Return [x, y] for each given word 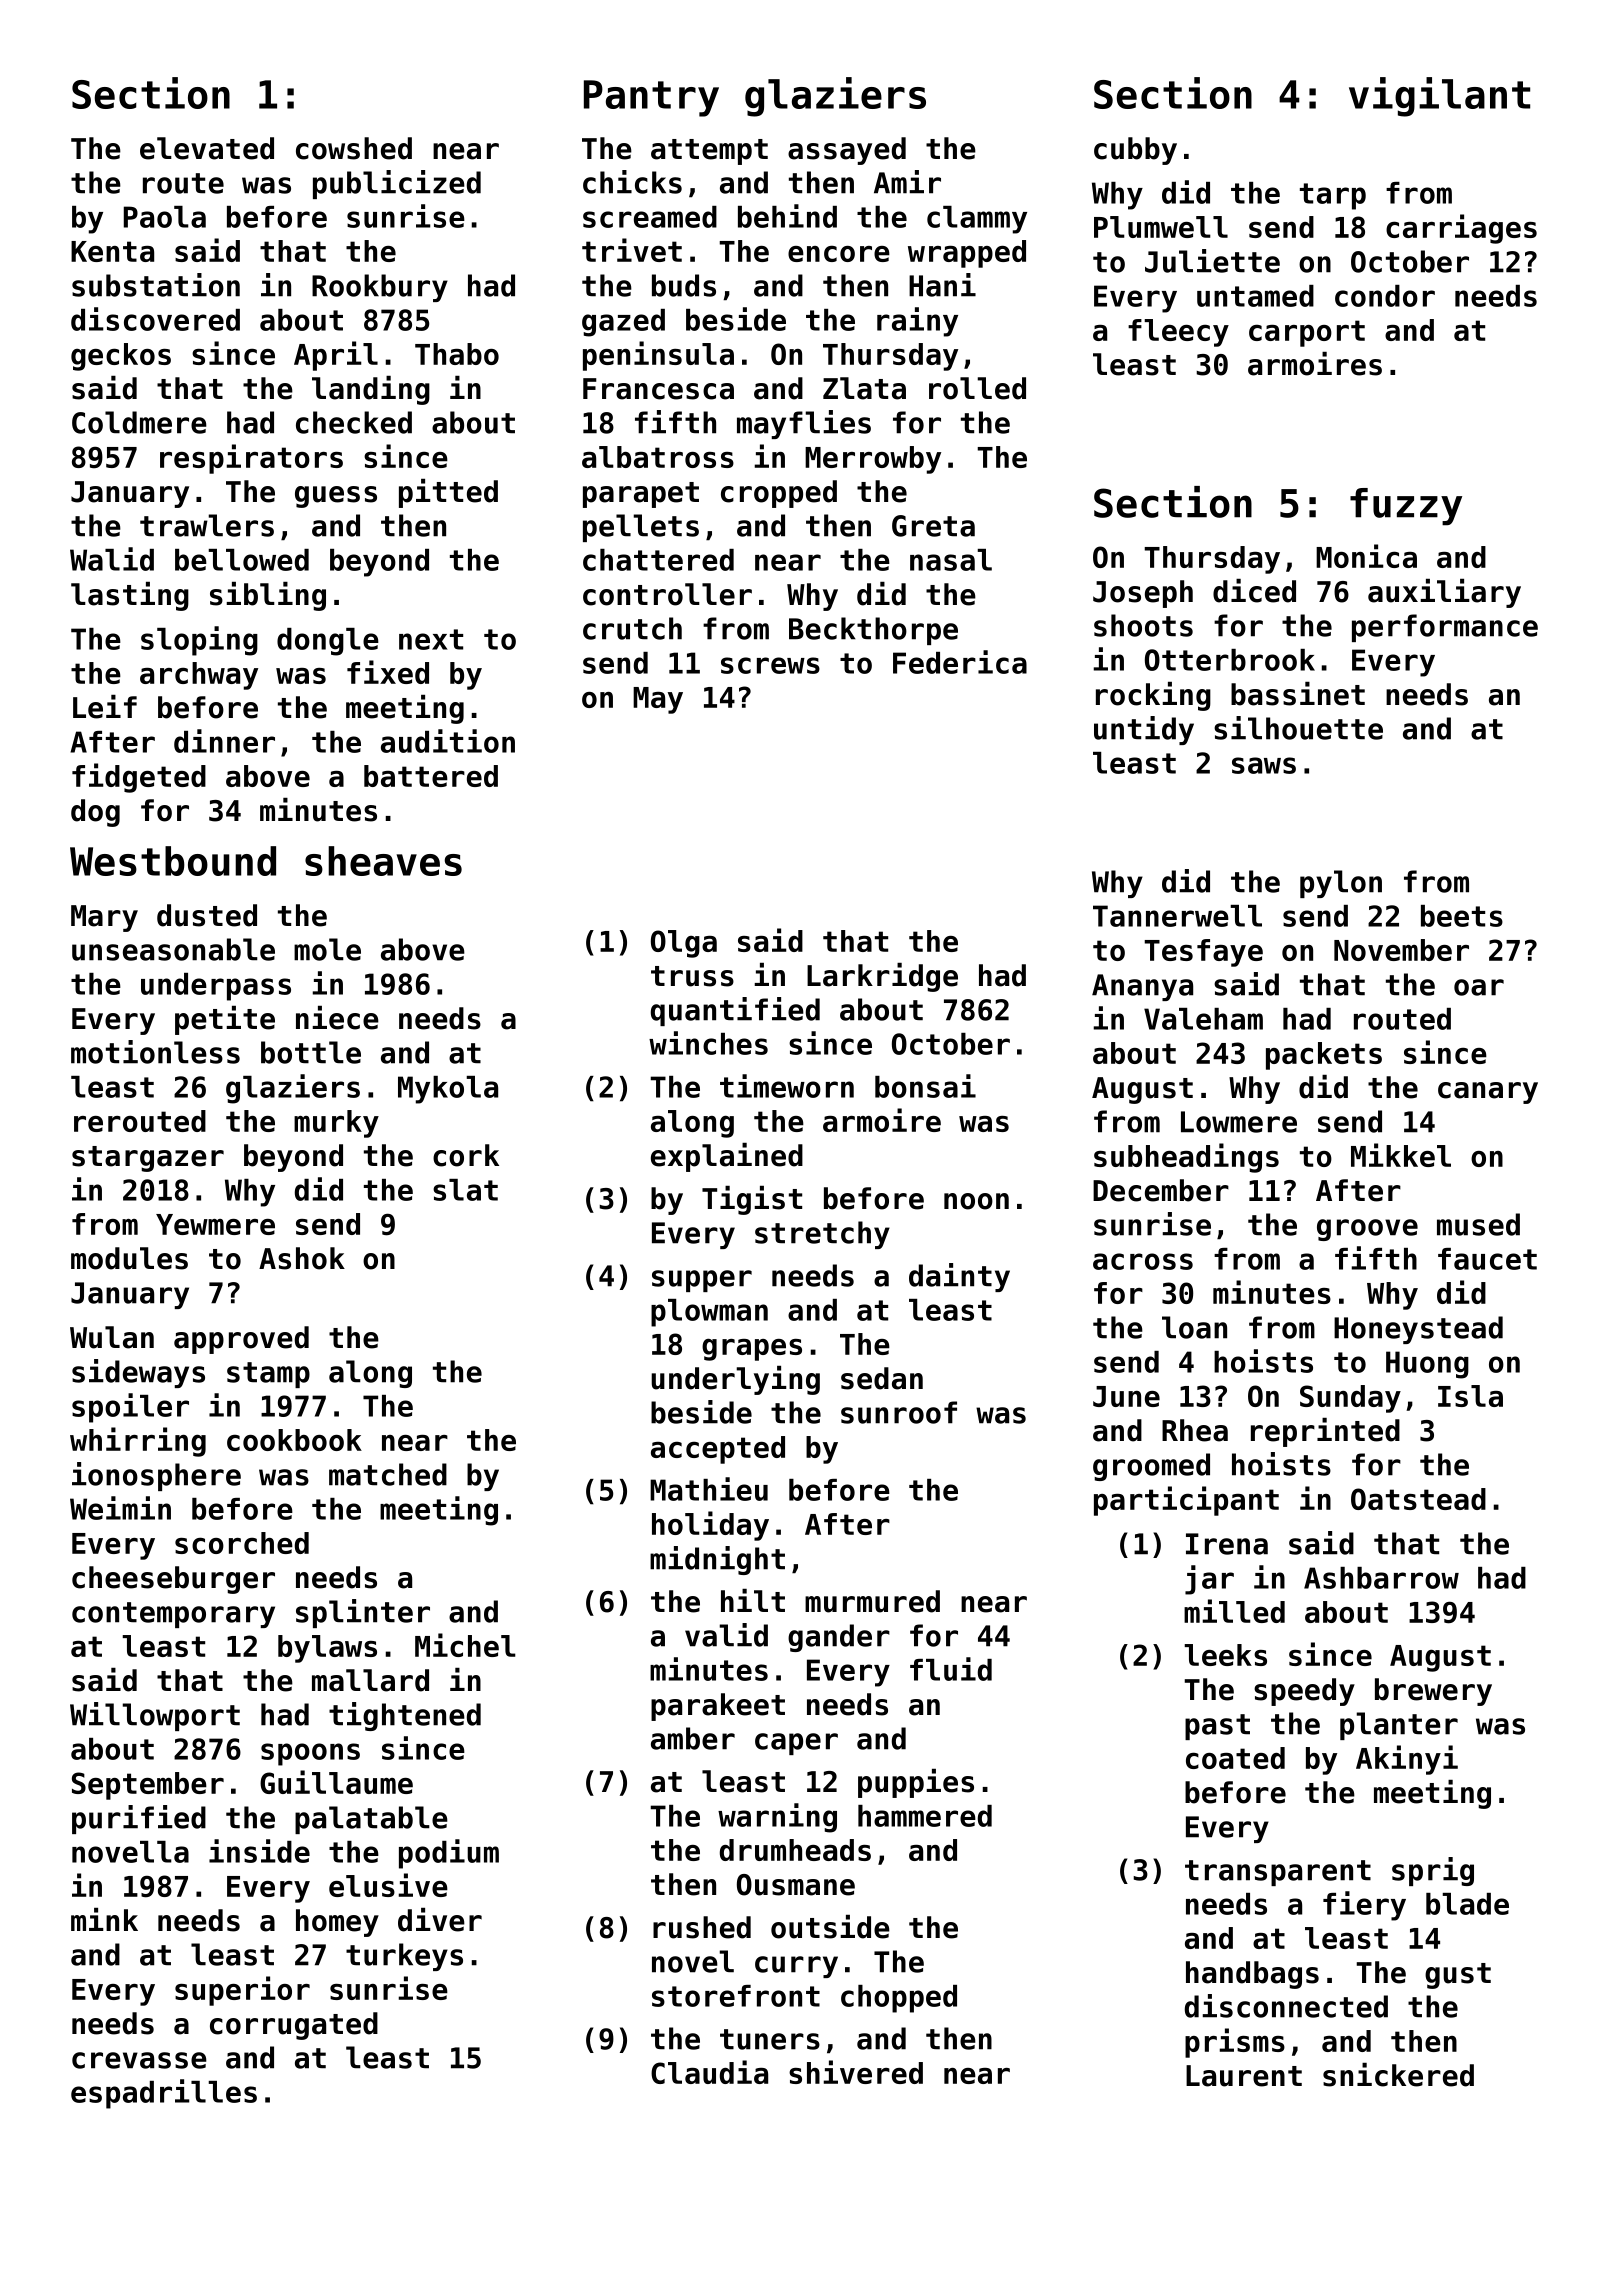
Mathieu [709, 1489]
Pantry [651, 98]
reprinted [1325, 1432]
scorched [242, 1543]
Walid [112, 559]
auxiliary [1444, 593]
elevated [207, 148]
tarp [1333, 196]
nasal [951, 560]
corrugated [294, 2026]
